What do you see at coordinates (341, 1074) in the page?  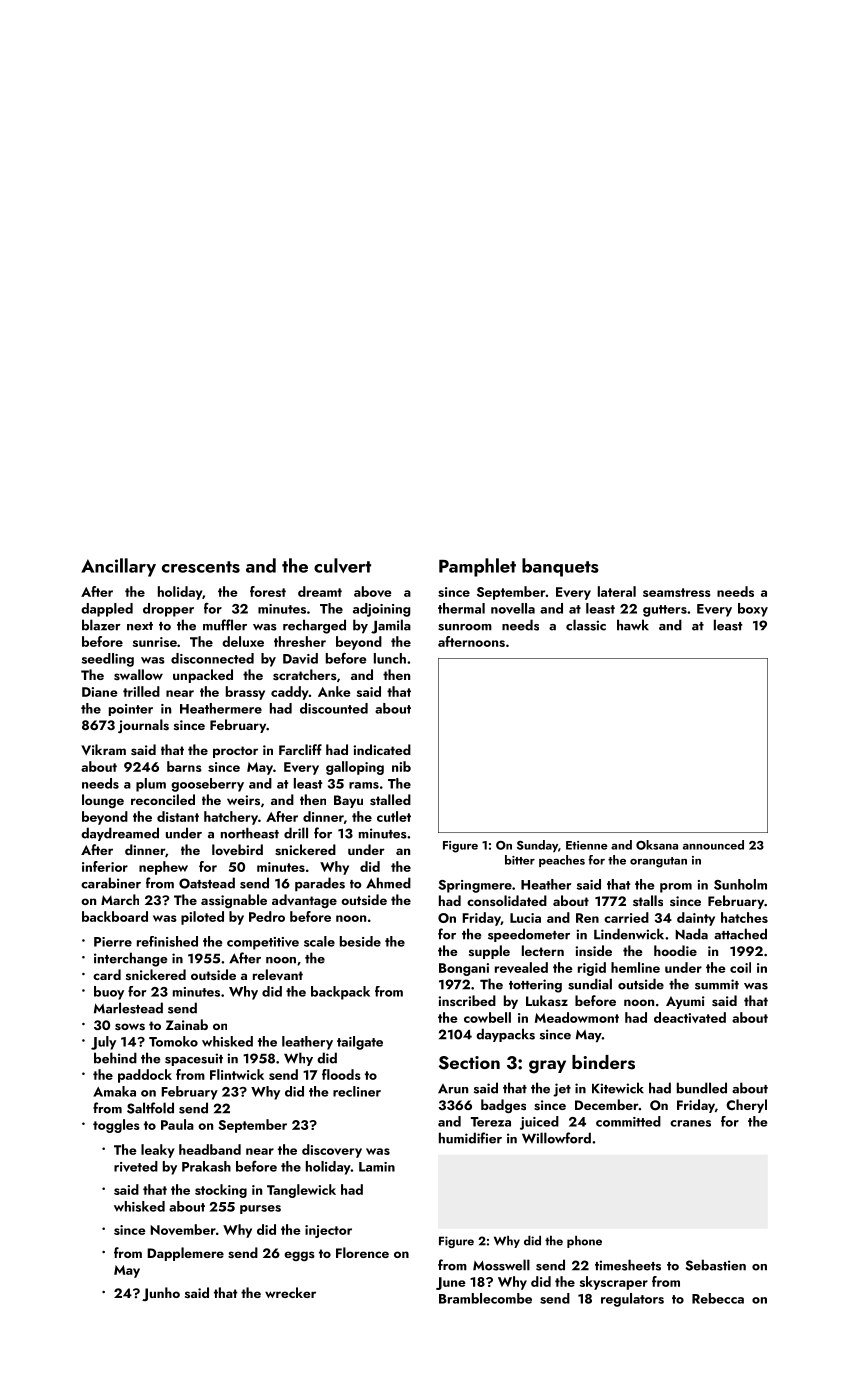 I see `floods` at bounding box center [341, 1074].
